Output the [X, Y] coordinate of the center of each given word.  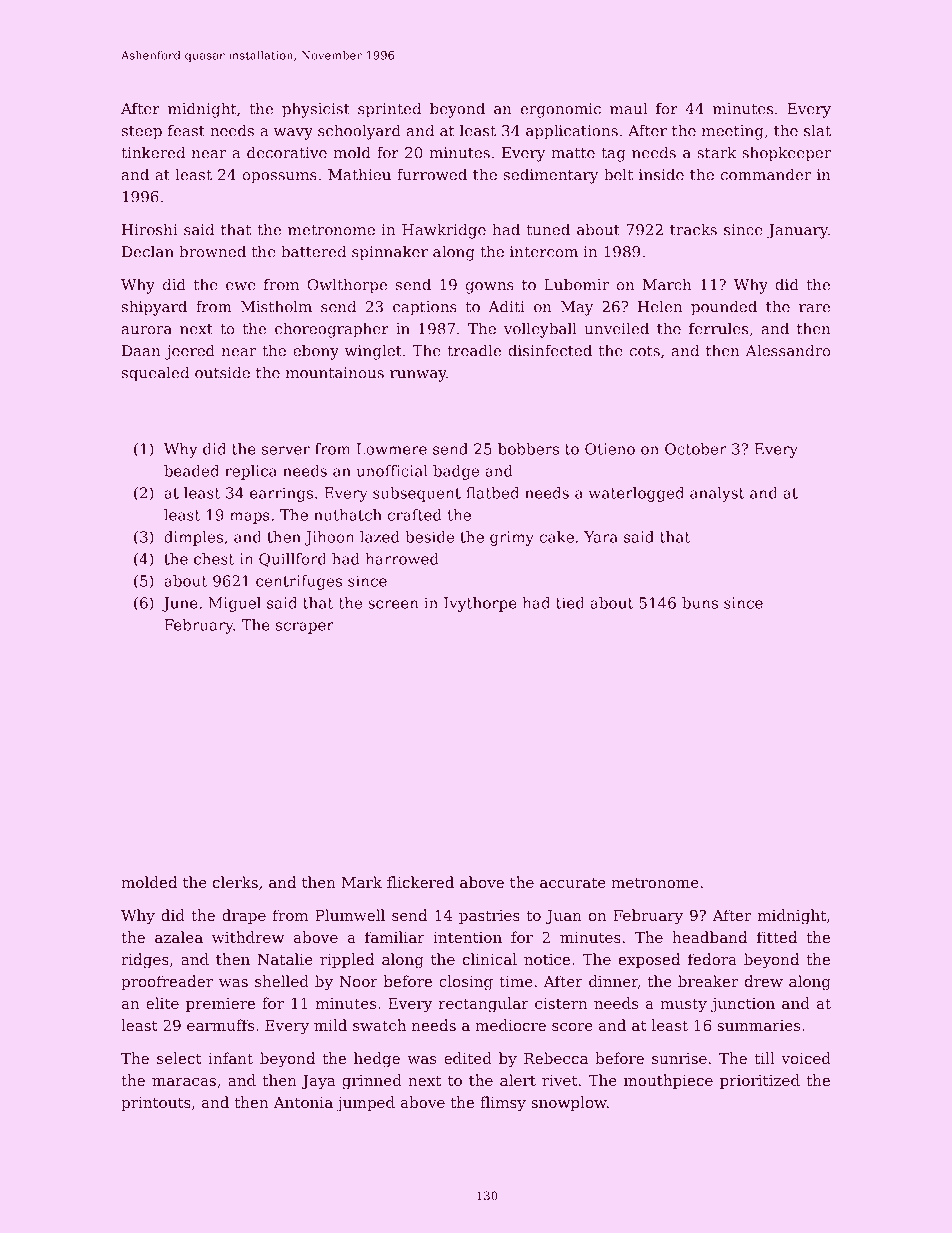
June [180, 604]
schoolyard [359, 132]
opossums [280, 178]
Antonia [303, 1102]
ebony [316, 352]
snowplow [569, 1103]
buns [700, 603]
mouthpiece [668, 1081]
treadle [474, 350]
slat [817, 130]
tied [570, 603]
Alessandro [788, 350]
